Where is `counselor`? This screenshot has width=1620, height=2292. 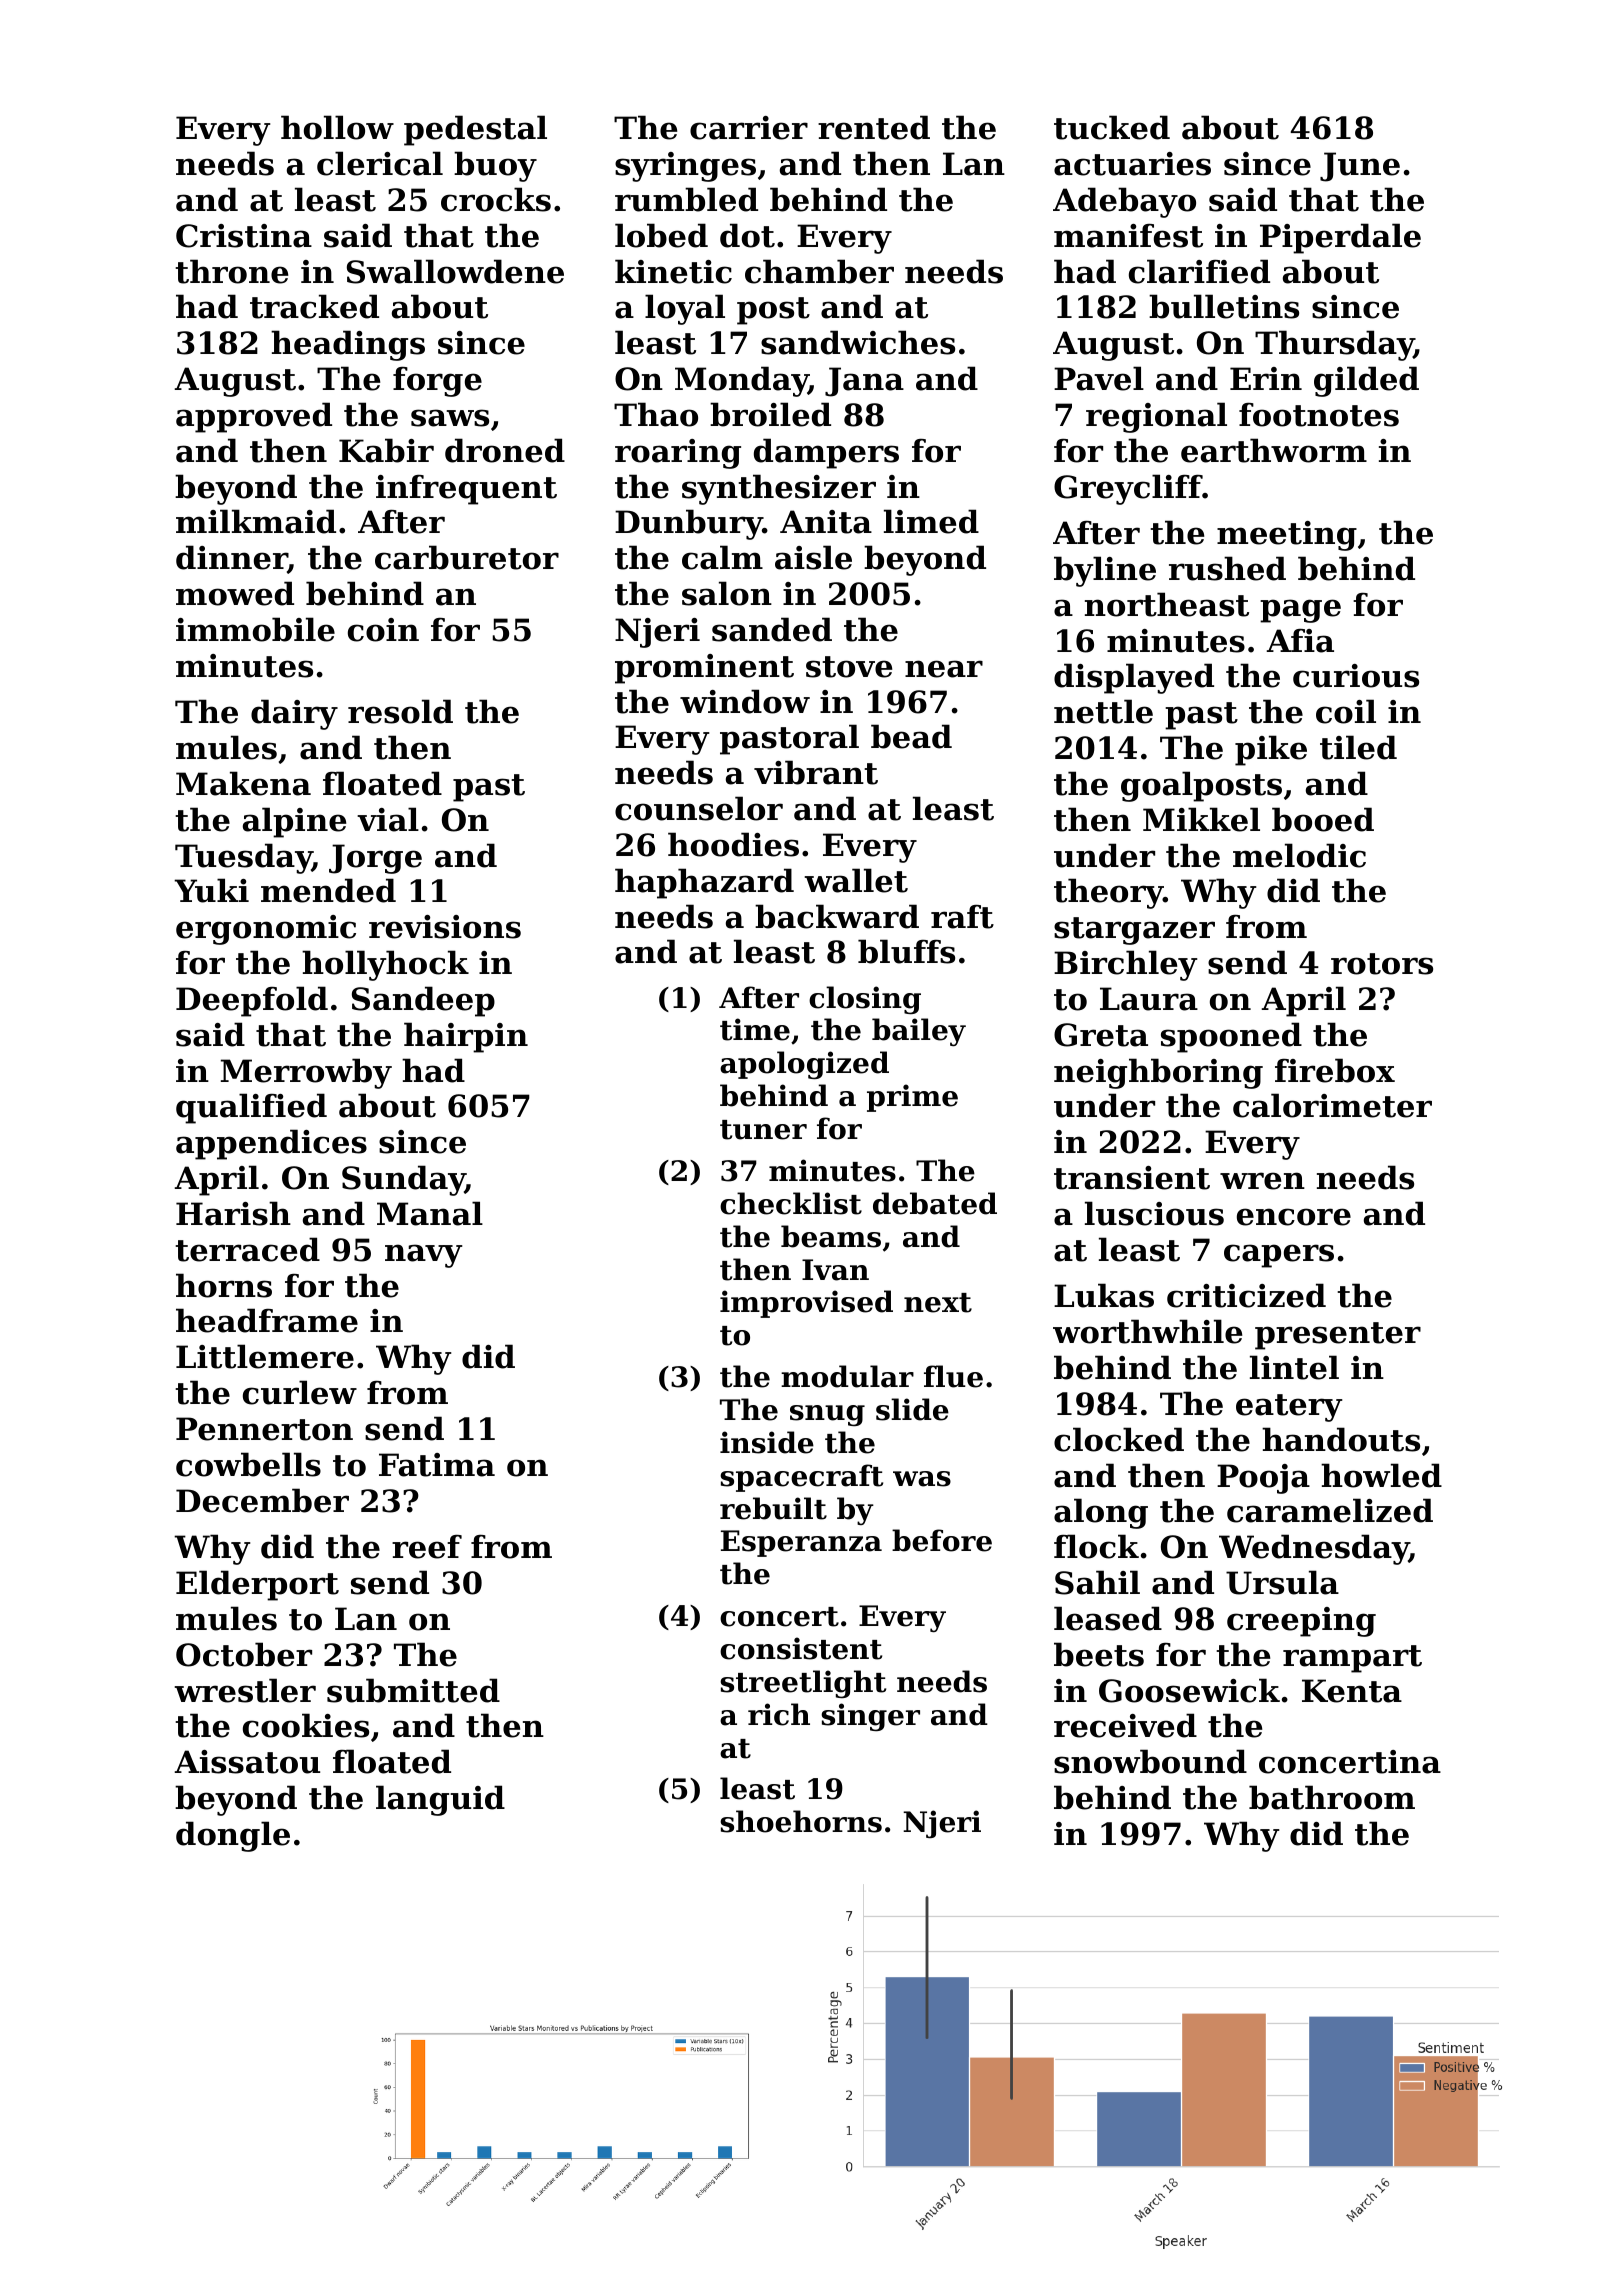
counselor is located at coordinates (699, 808).
